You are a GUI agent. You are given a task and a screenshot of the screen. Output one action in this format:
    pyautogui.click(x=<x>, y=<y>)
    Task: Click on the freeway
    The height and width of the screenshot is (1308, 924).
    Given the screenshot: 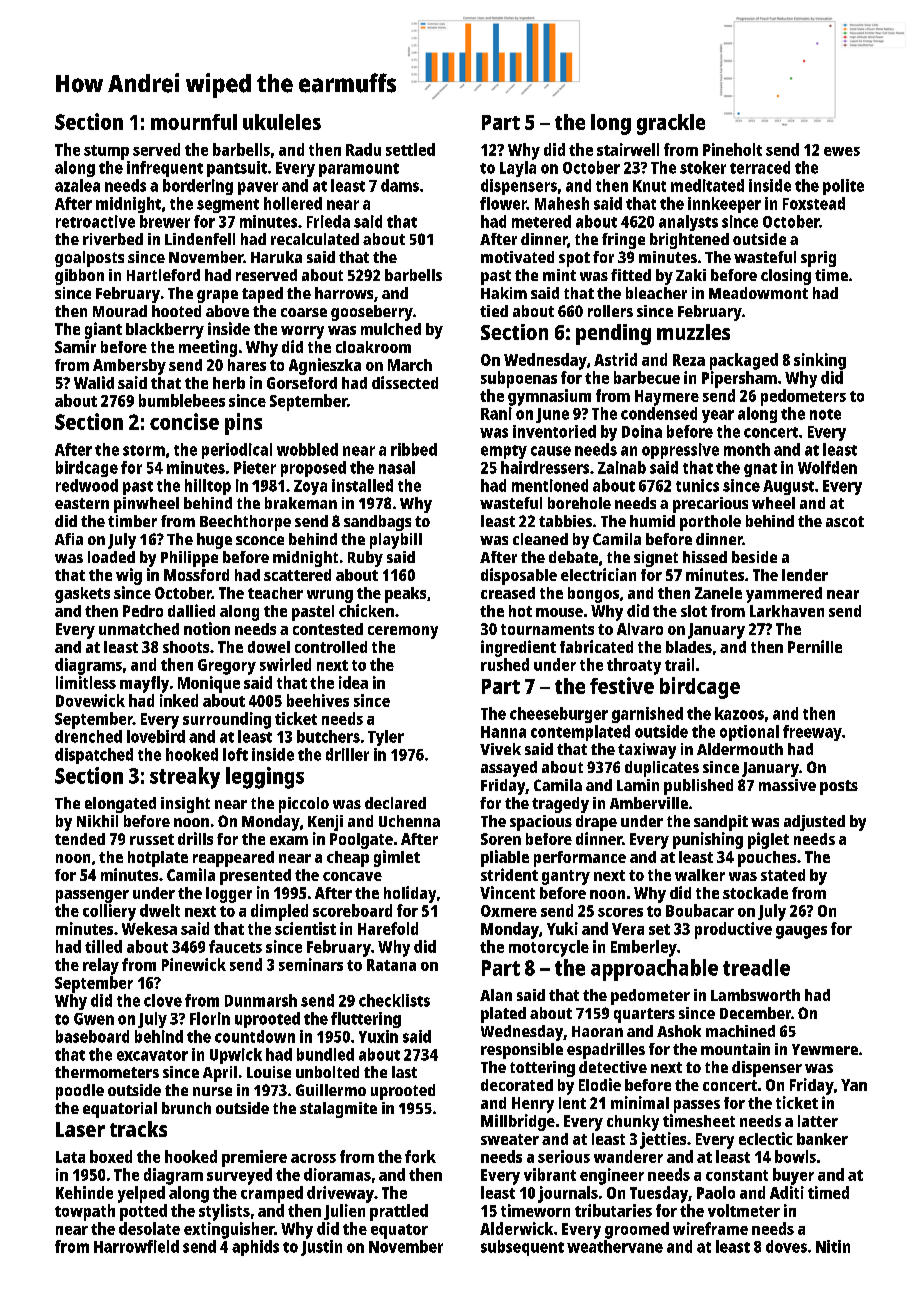 What is the action you would take?
    pyautogui.click(x=812, y=733)
